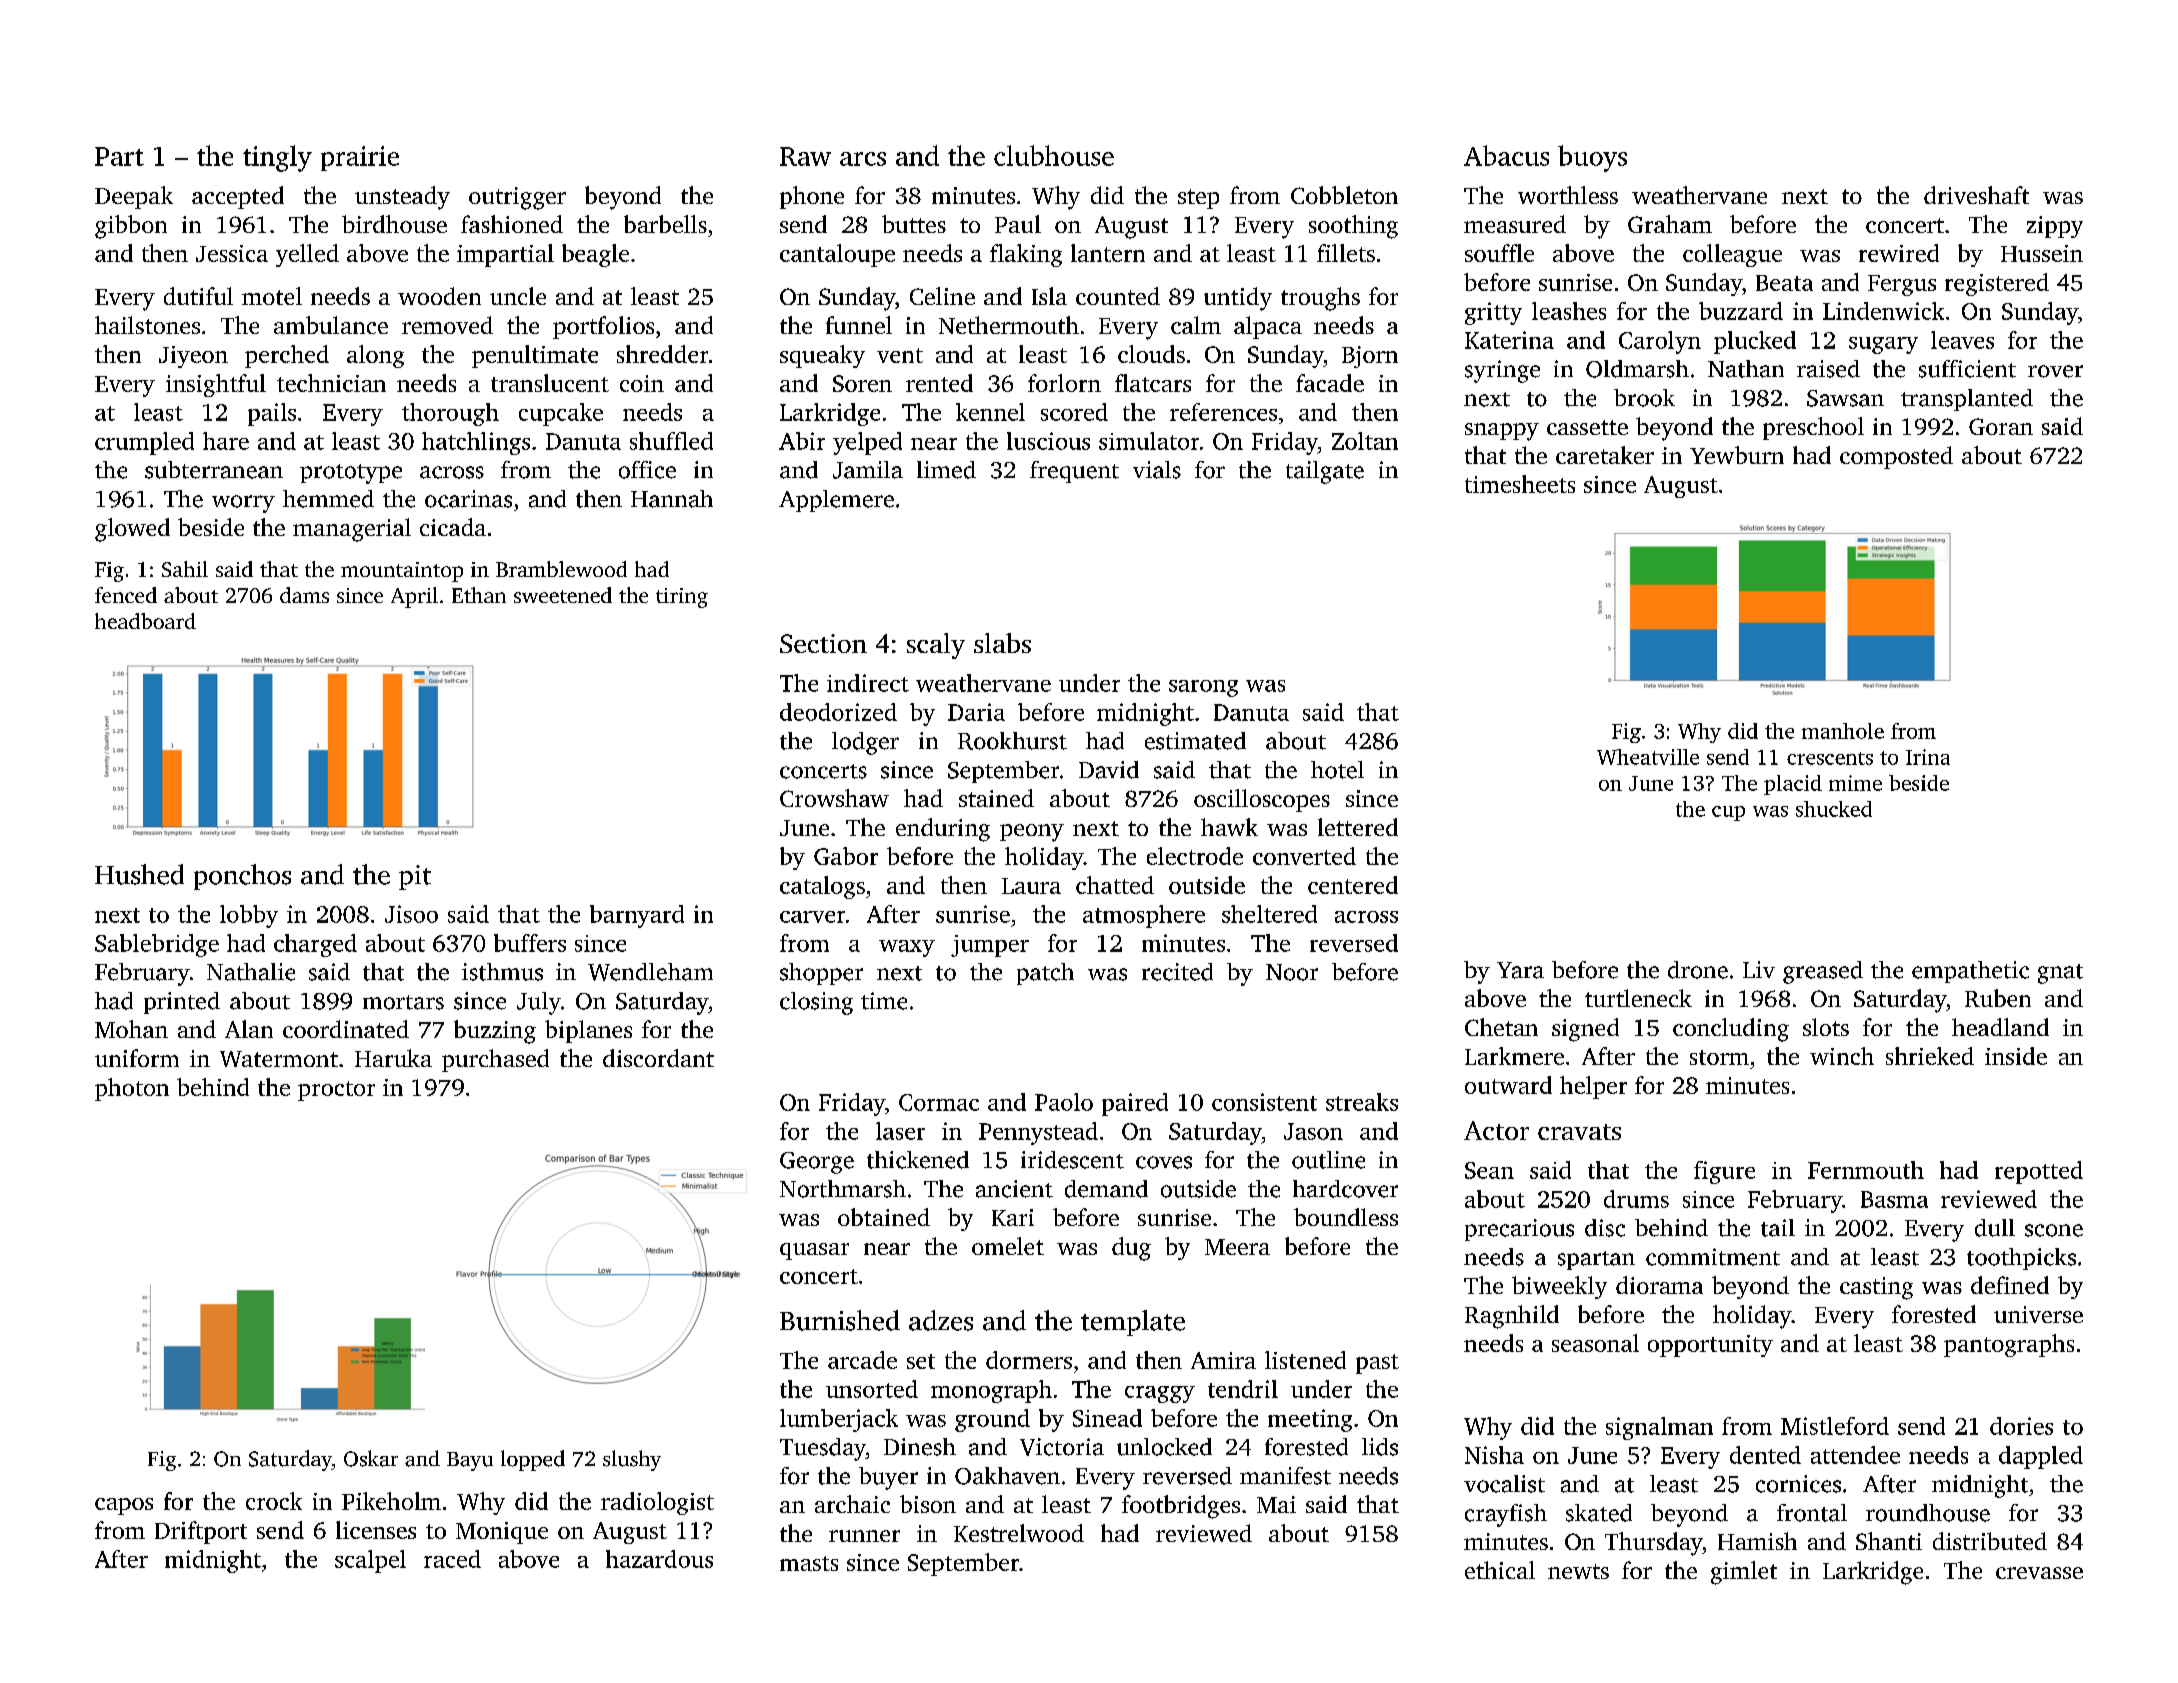 This screenshot has height=1683, width=2178. Describe the element at coordinates (1181, 1507) in the screenshot. I see `footbridges` at that location.
